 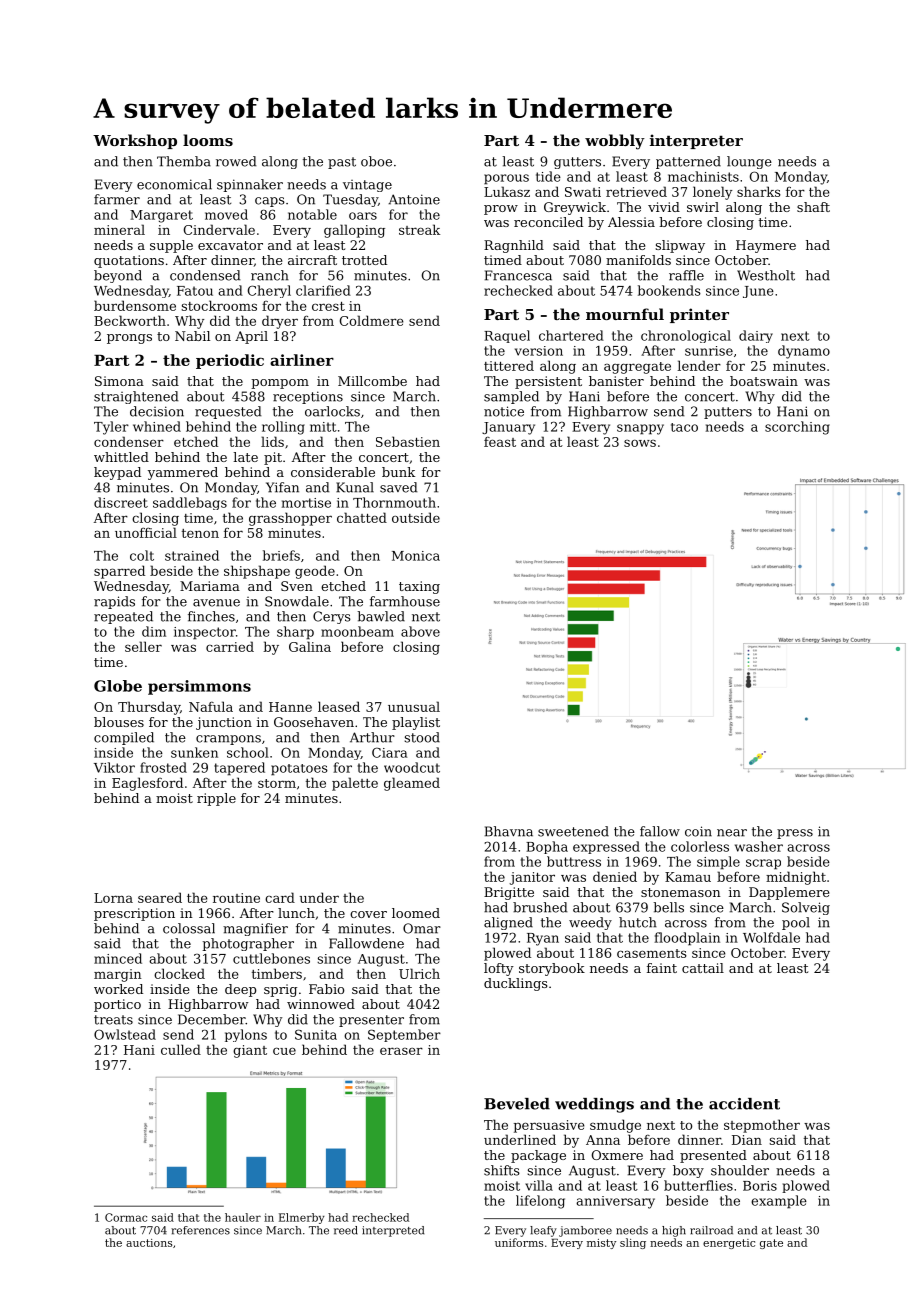 I want to click on Haymere, so click(x=766, y=246).
